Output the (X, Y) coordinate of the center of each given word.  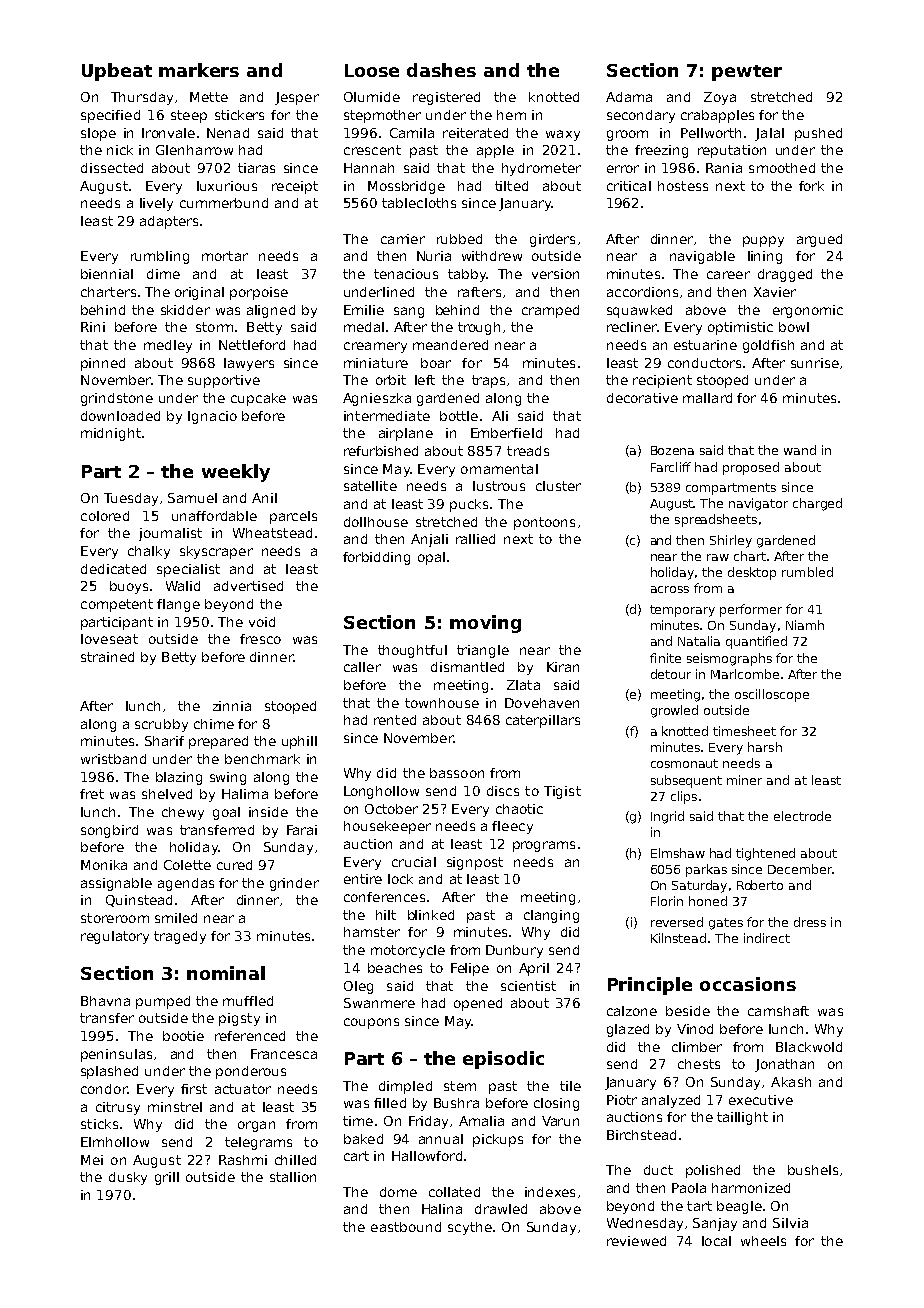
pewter (747, 73)
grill (167, 1178)
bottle (459, 416)
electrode (802, 816)
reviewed (636, 1241)
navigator (758, 504)
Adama (629, 97)
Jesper (297, 98)
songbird (109, 831)
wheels (763, 1241)
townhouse (442, 703)
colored (105, 516)
